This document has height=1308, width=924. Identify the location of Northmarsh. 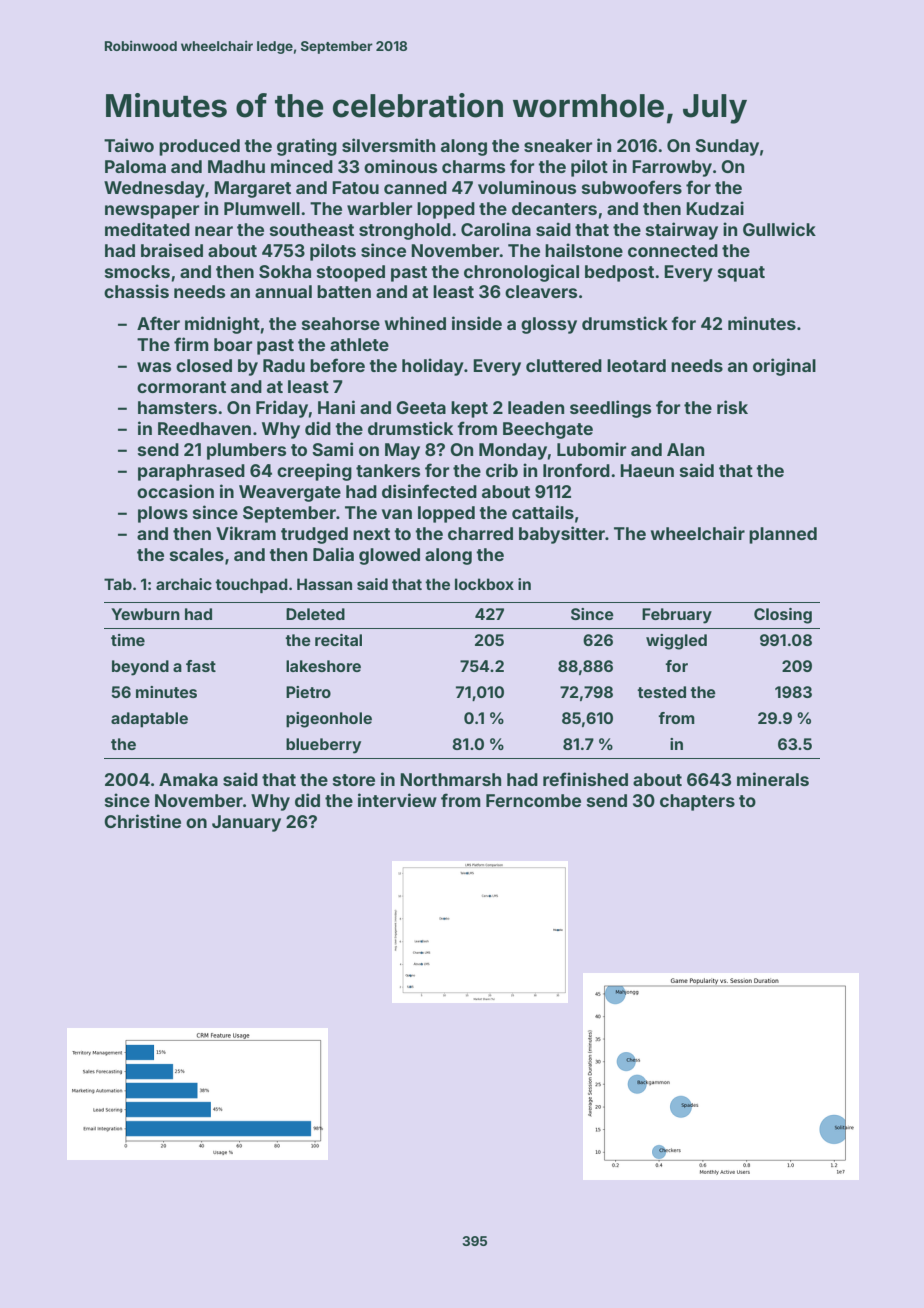
(450, 779).
